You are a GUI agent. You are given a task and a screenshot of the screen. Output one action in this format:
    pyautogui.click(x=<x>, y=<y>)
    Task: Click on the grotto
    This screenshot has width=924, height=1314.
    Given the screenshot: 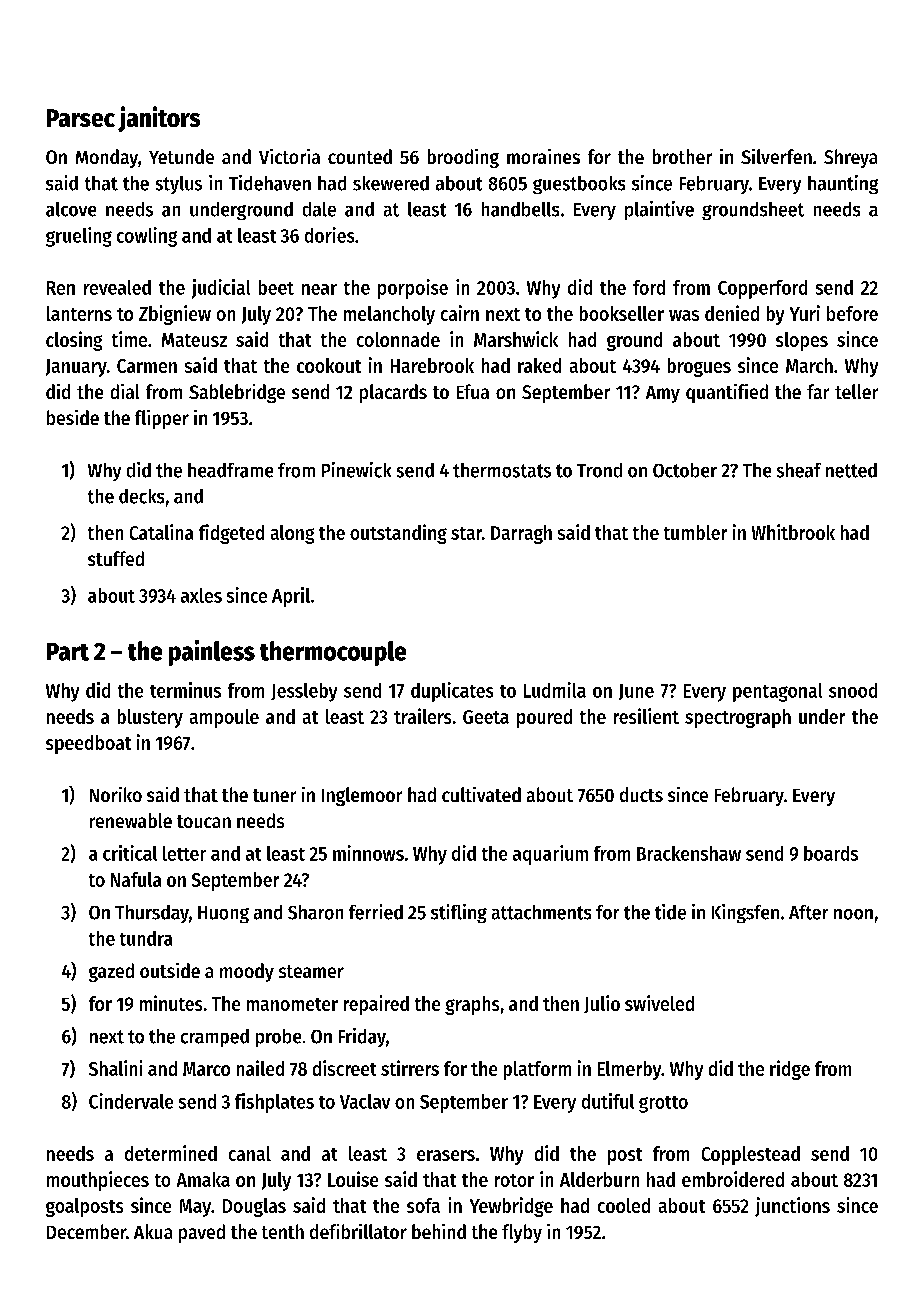 What is the action you would take?
    pyautogui.click(x=663, y=1104)
